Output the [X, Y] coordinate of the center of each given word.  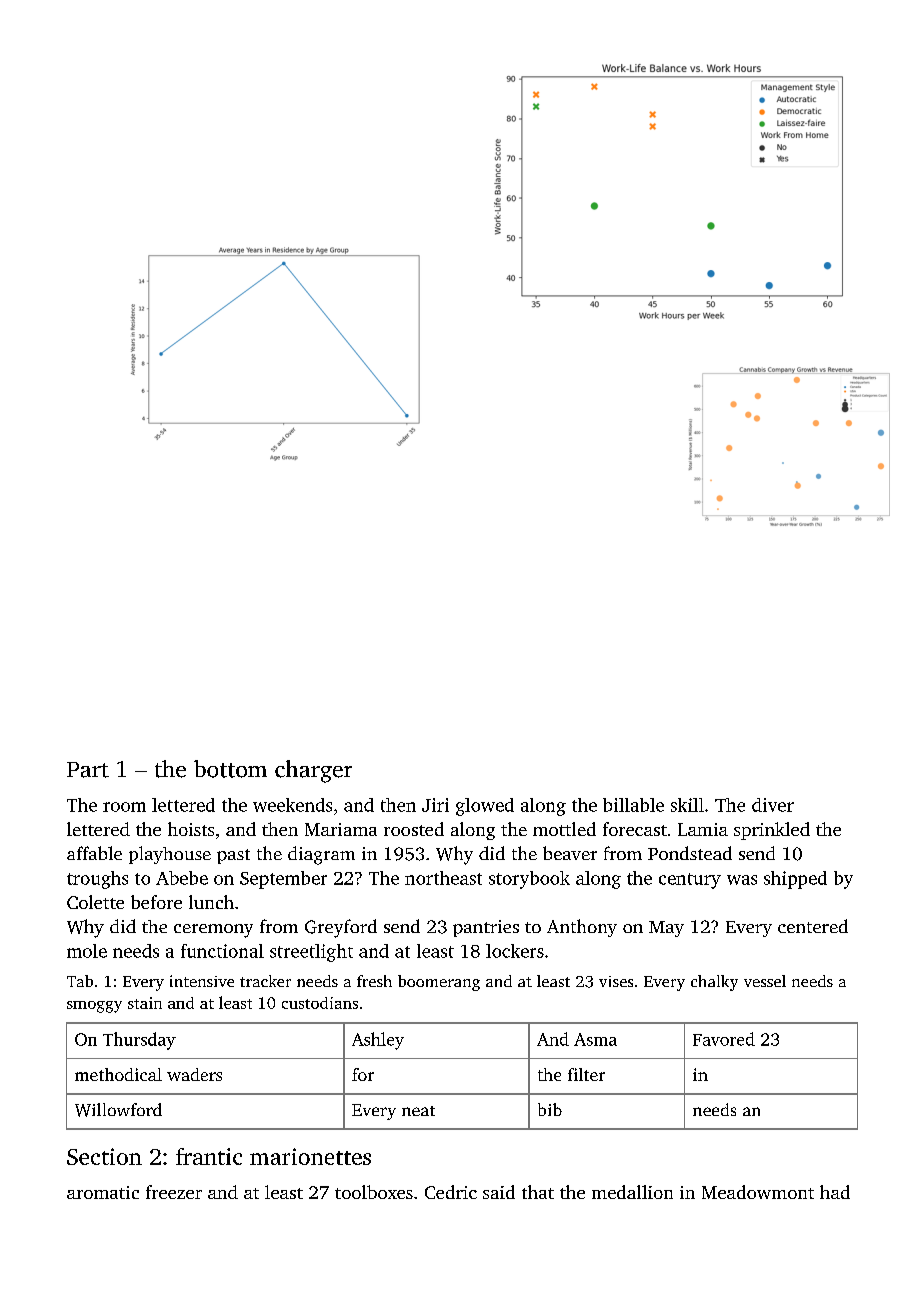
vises [616, 981]
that [538, 1192]
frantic [209, 1156]
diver [773, 805]
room [124, 807]
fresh [374, 981]
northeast [443, 878]
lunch [211, 902]
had [835, 1192]
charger [313, 771]
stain [145, 1003]
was [742, 880]
